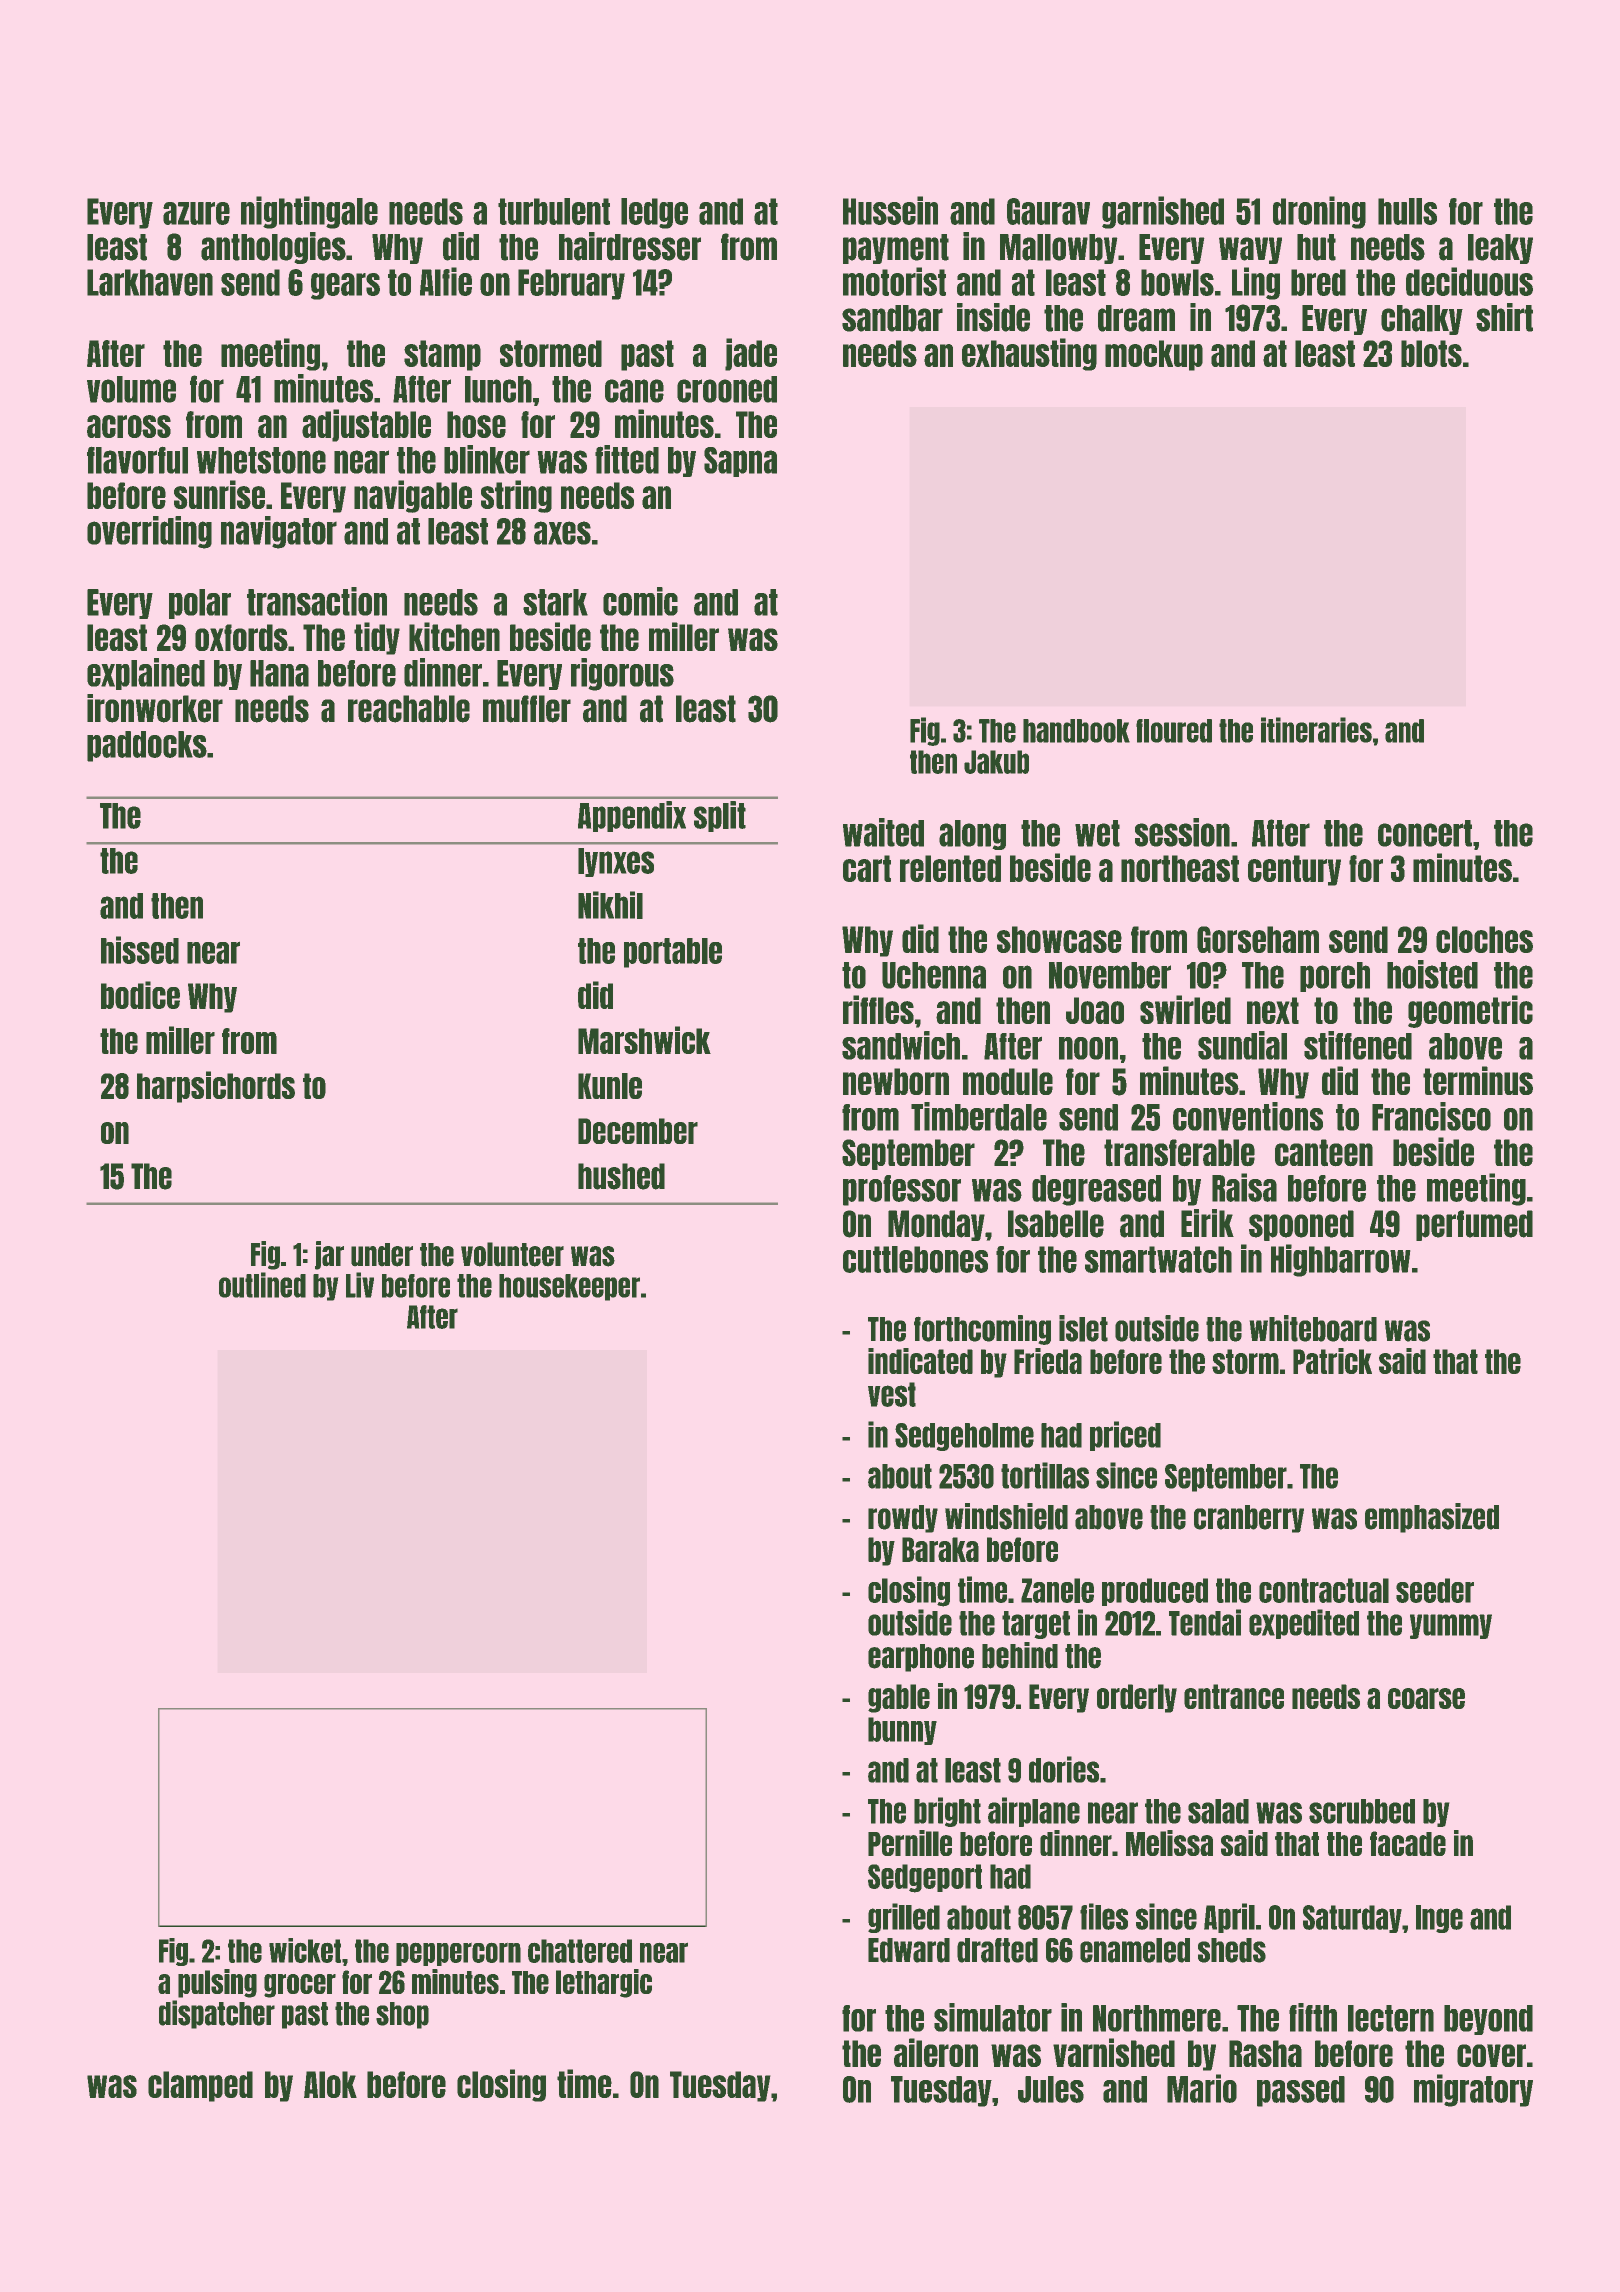 The image size is (1620, 2292). What do you see at coordinates (1316, 730) in the screenshot?
I see `itineraries` at bounding box center [1316, 730].
